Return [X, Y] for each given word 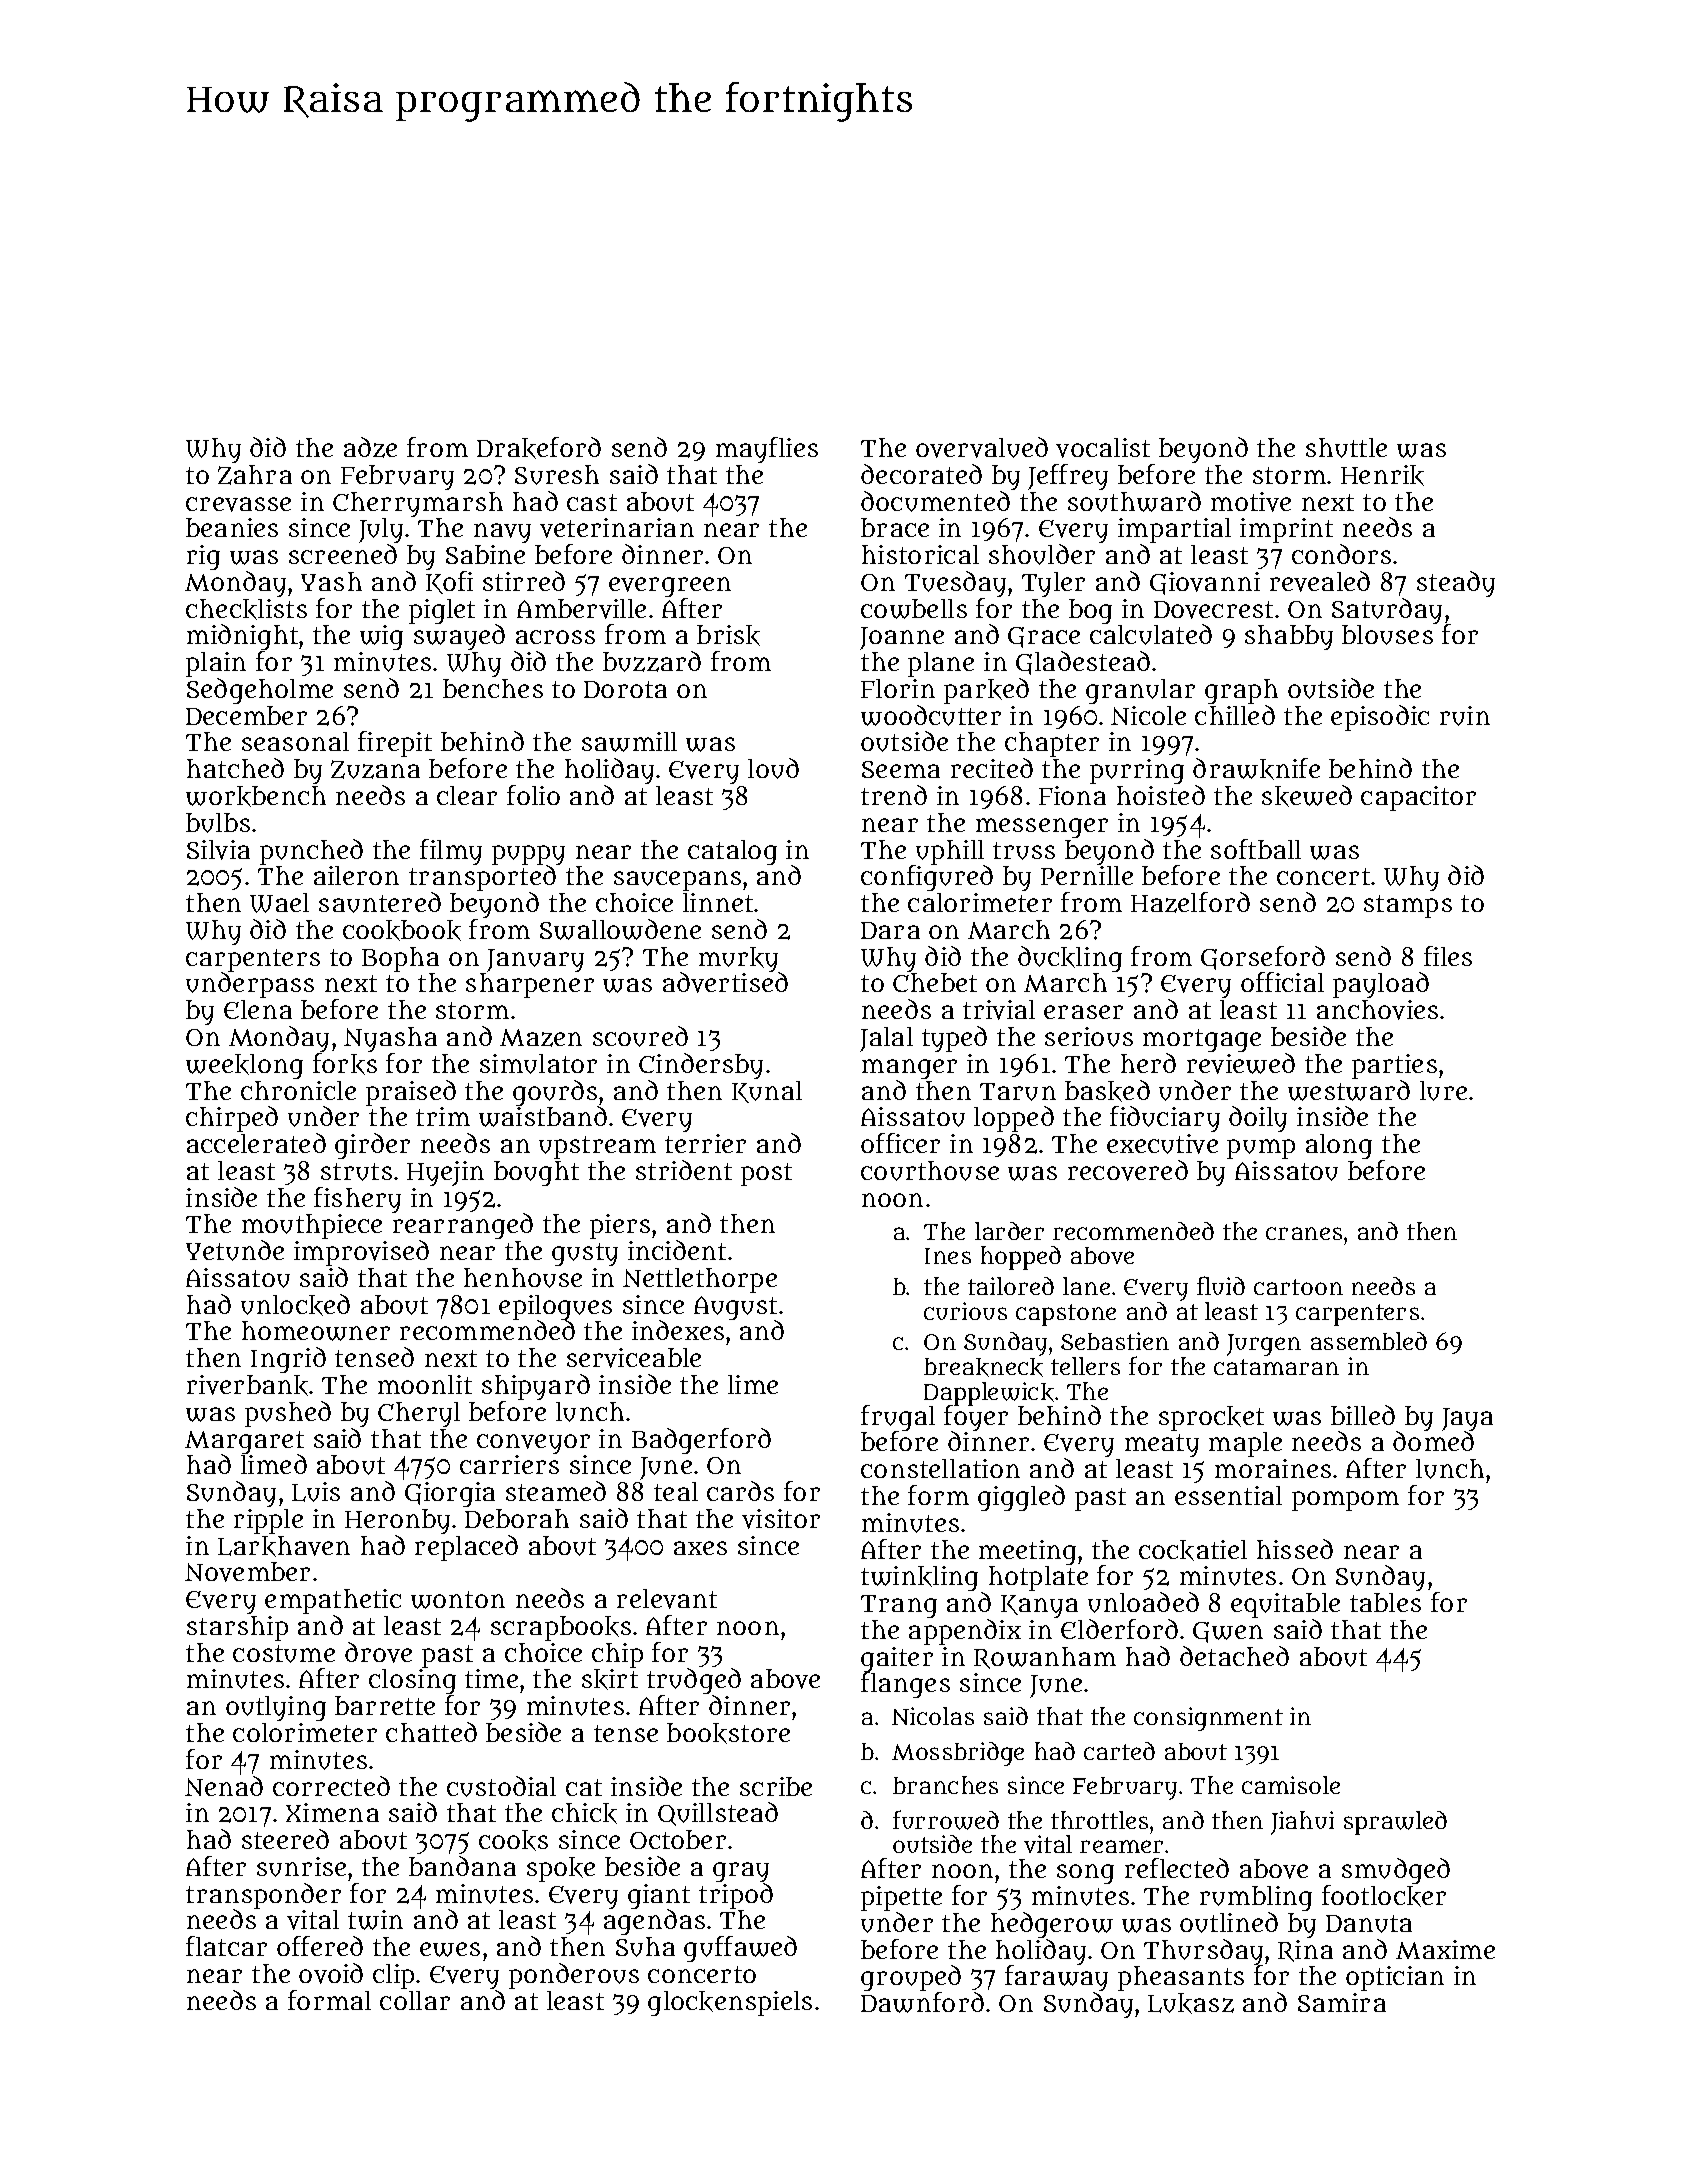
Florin [898, 688]
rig [203, 557]
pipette [901, 1898]
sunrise [301, 1867]
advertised [725, 983]
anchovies [1377, 1010]
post [766, 1174]
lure [1443, 1091]
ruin [1465, 716]
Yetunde [235, 1250]
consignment [1208, 1719]
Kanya [1039, 1606]
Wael [279, 903]
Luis [316, 1492]
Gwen [1228, 1632]
